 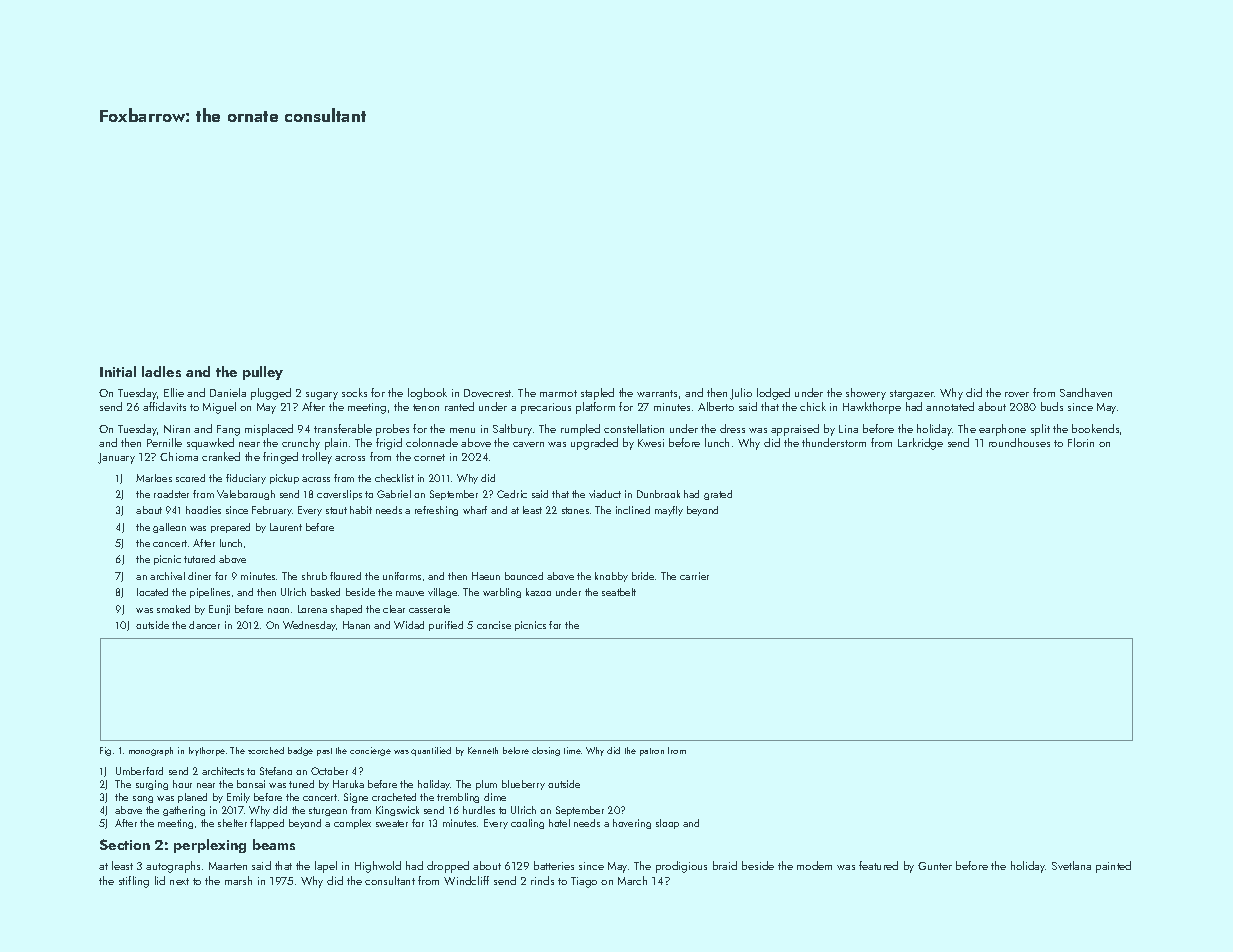 What do you see at coordinates (286, 527) in the screenshot?
I see `Laurent` at bounding box center [286, 527].
